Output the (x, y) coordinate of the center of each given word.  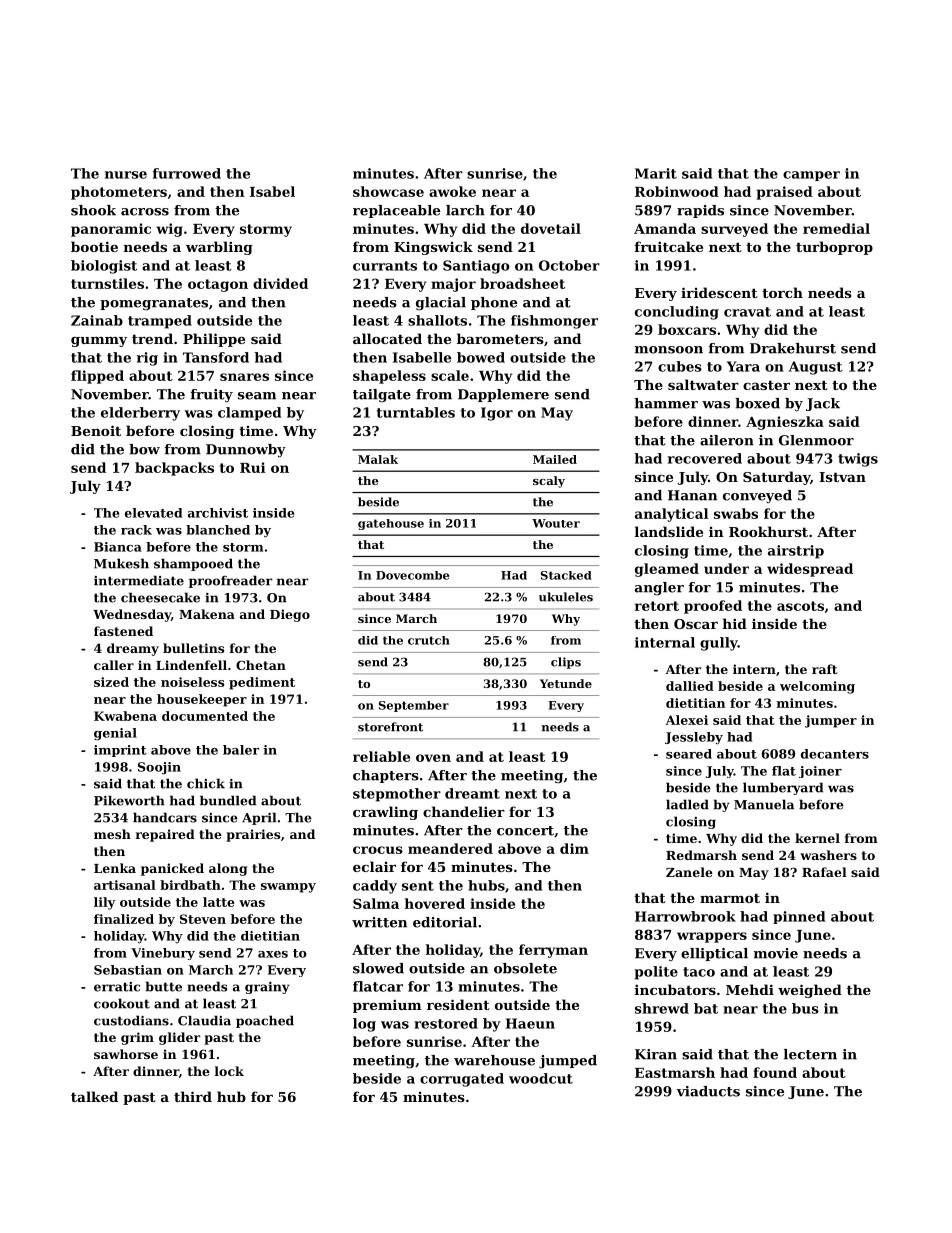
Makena (207, 614)
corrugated (462, 1080)
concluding (677, 313)
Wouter (556, 523)
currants (385, 266)
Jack (823, 404)
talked (94, 1096)
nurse (126, 175)
